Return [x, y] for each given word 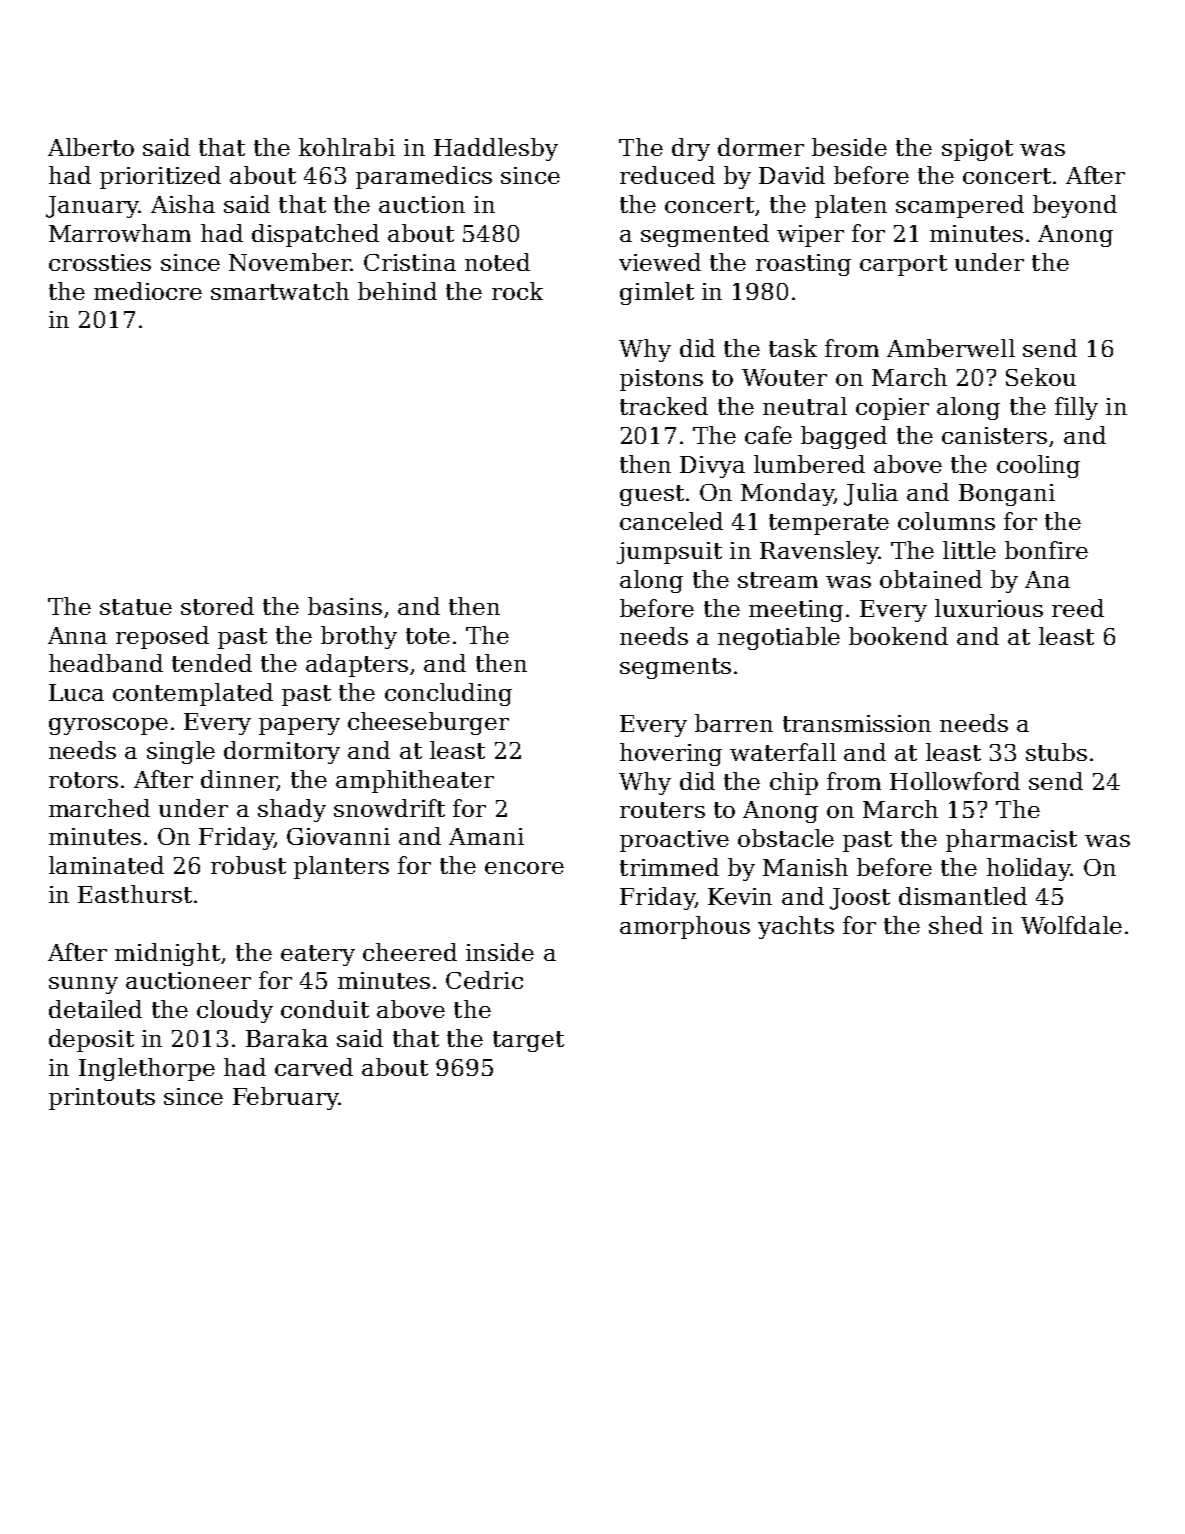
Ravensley [819, 552]
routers [662, 810]
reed [1078, 608]
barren [734, 723]
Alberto [91, 147]
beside [849, 147]
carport [903, 265]
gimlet [657, 293]
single [181, 752]
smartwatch [280, 291]
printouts [102, 1099]
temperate [829, 524]
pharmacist [1011, 840]
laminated [106, 865]
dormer [761, 147]
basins [345, 606]
